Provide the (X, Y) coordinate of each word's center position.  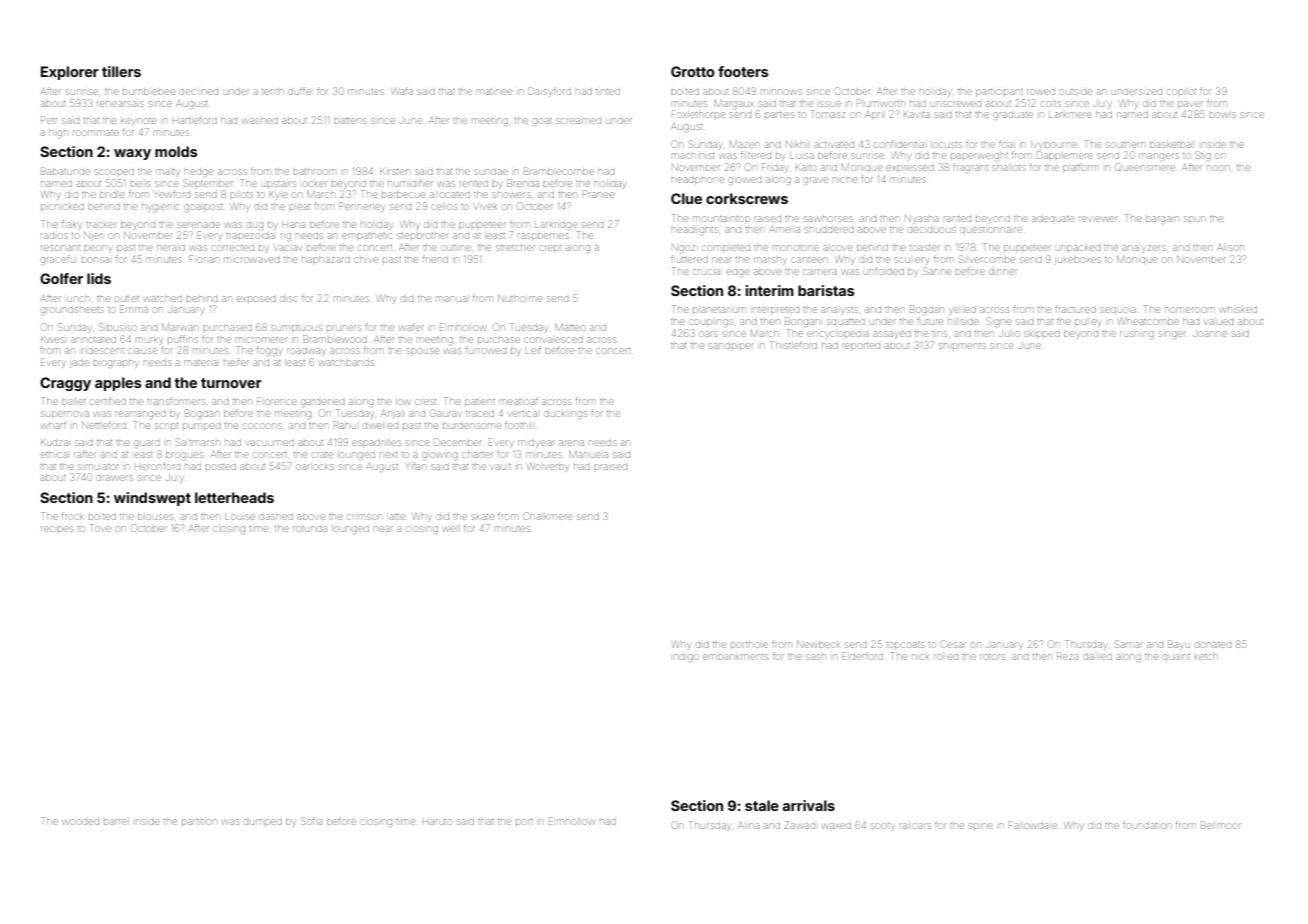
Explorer (70, 73)
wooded (81, 822)
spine (981, 826)
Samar (1129, 644)
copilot (1182, 92)
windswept (152, 499)
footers (743, 71)
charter (478, 455)
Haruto (437, 822)
